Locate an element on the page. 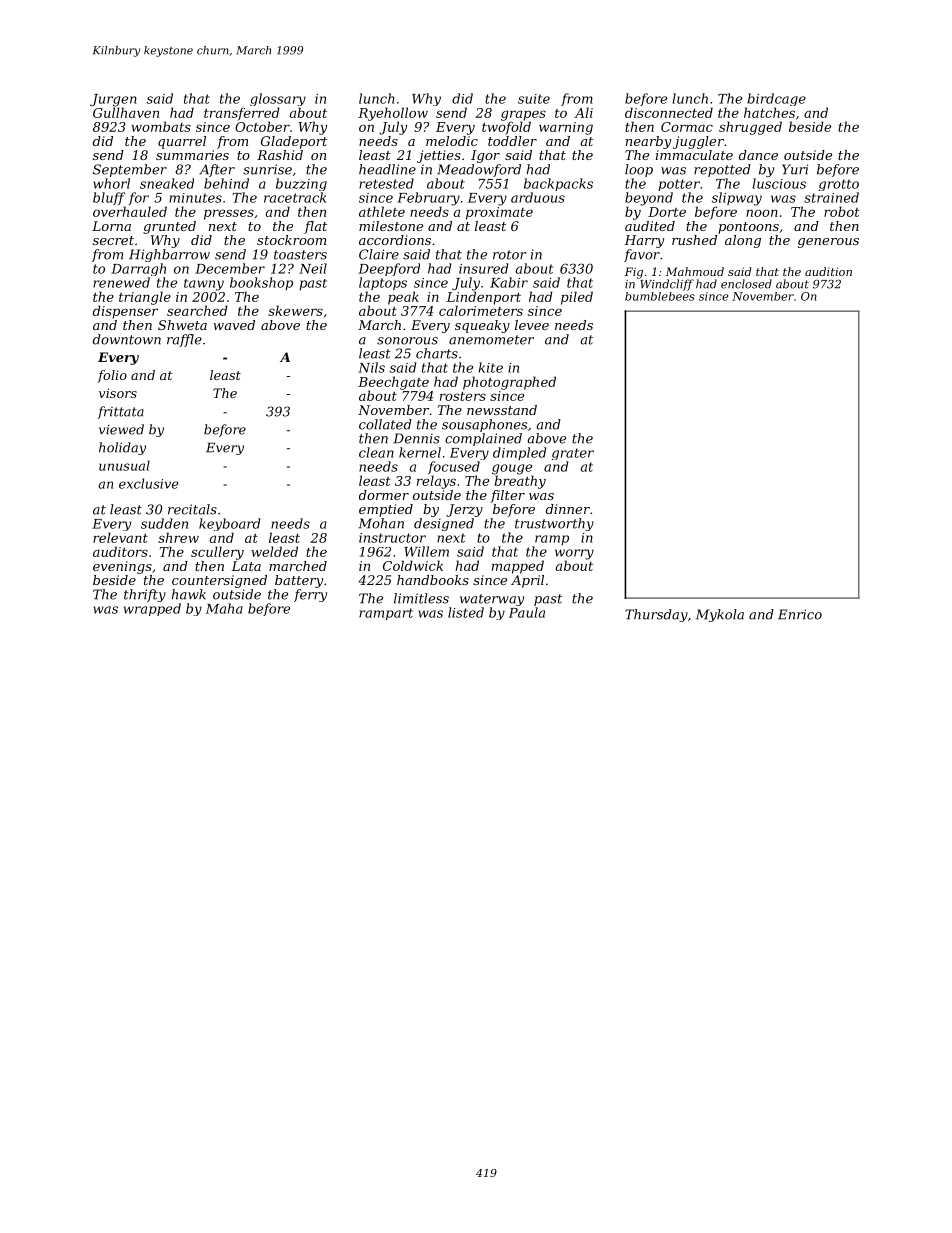 Image resolution: width=952 pixels, height=1233 pixels. enclosed is located at coordinates (746, 284).
